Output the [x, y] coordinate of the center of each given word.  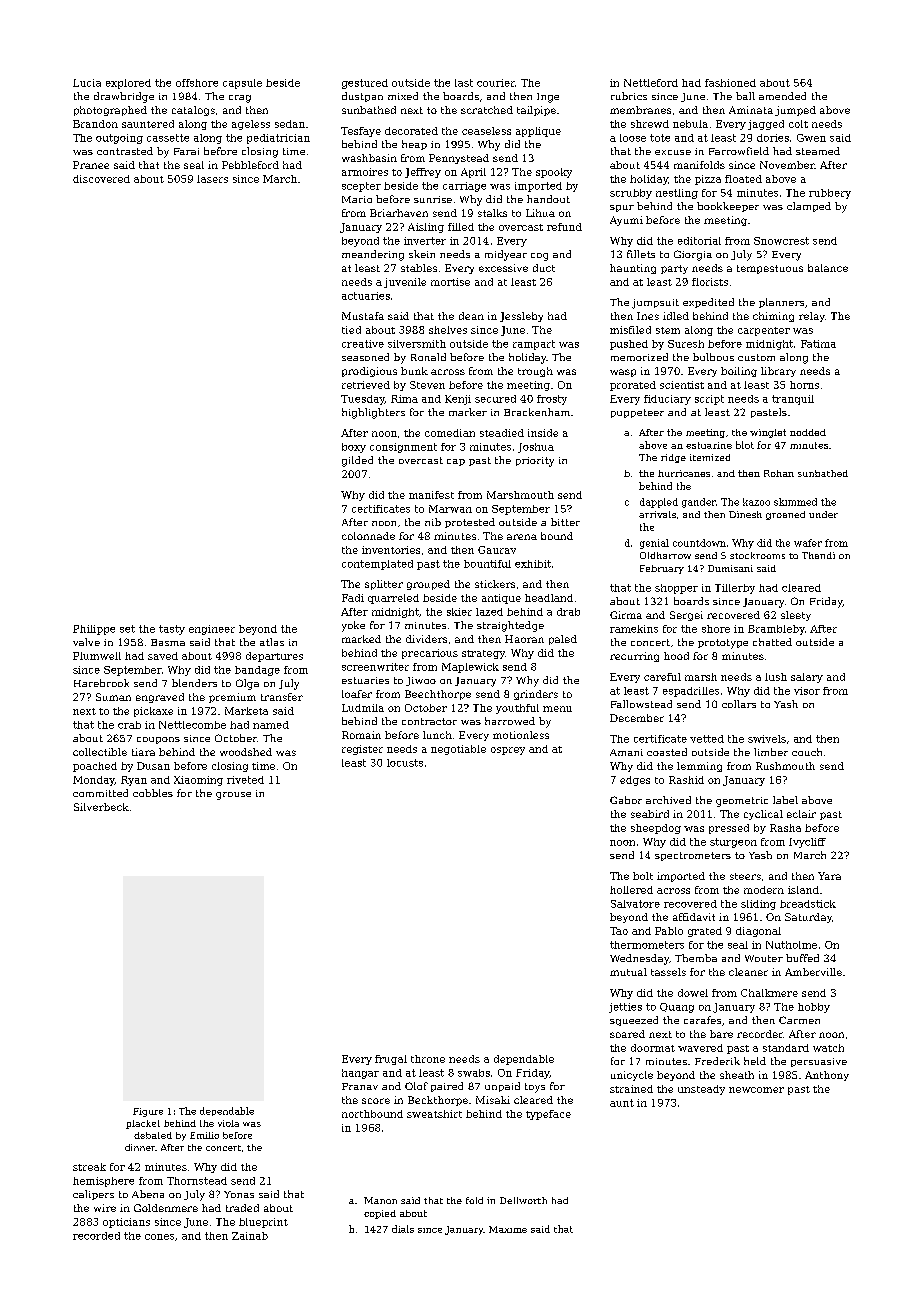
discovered [101, 179]
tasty [172, 630]
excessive [503, 268]
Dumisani [730, 568]
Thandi [818, 555]
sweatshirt [434, 1114]
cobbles [153, 793]
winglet [768, 433]
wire [105, 1208]
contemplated [377, 565]
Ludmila [363, 708]
